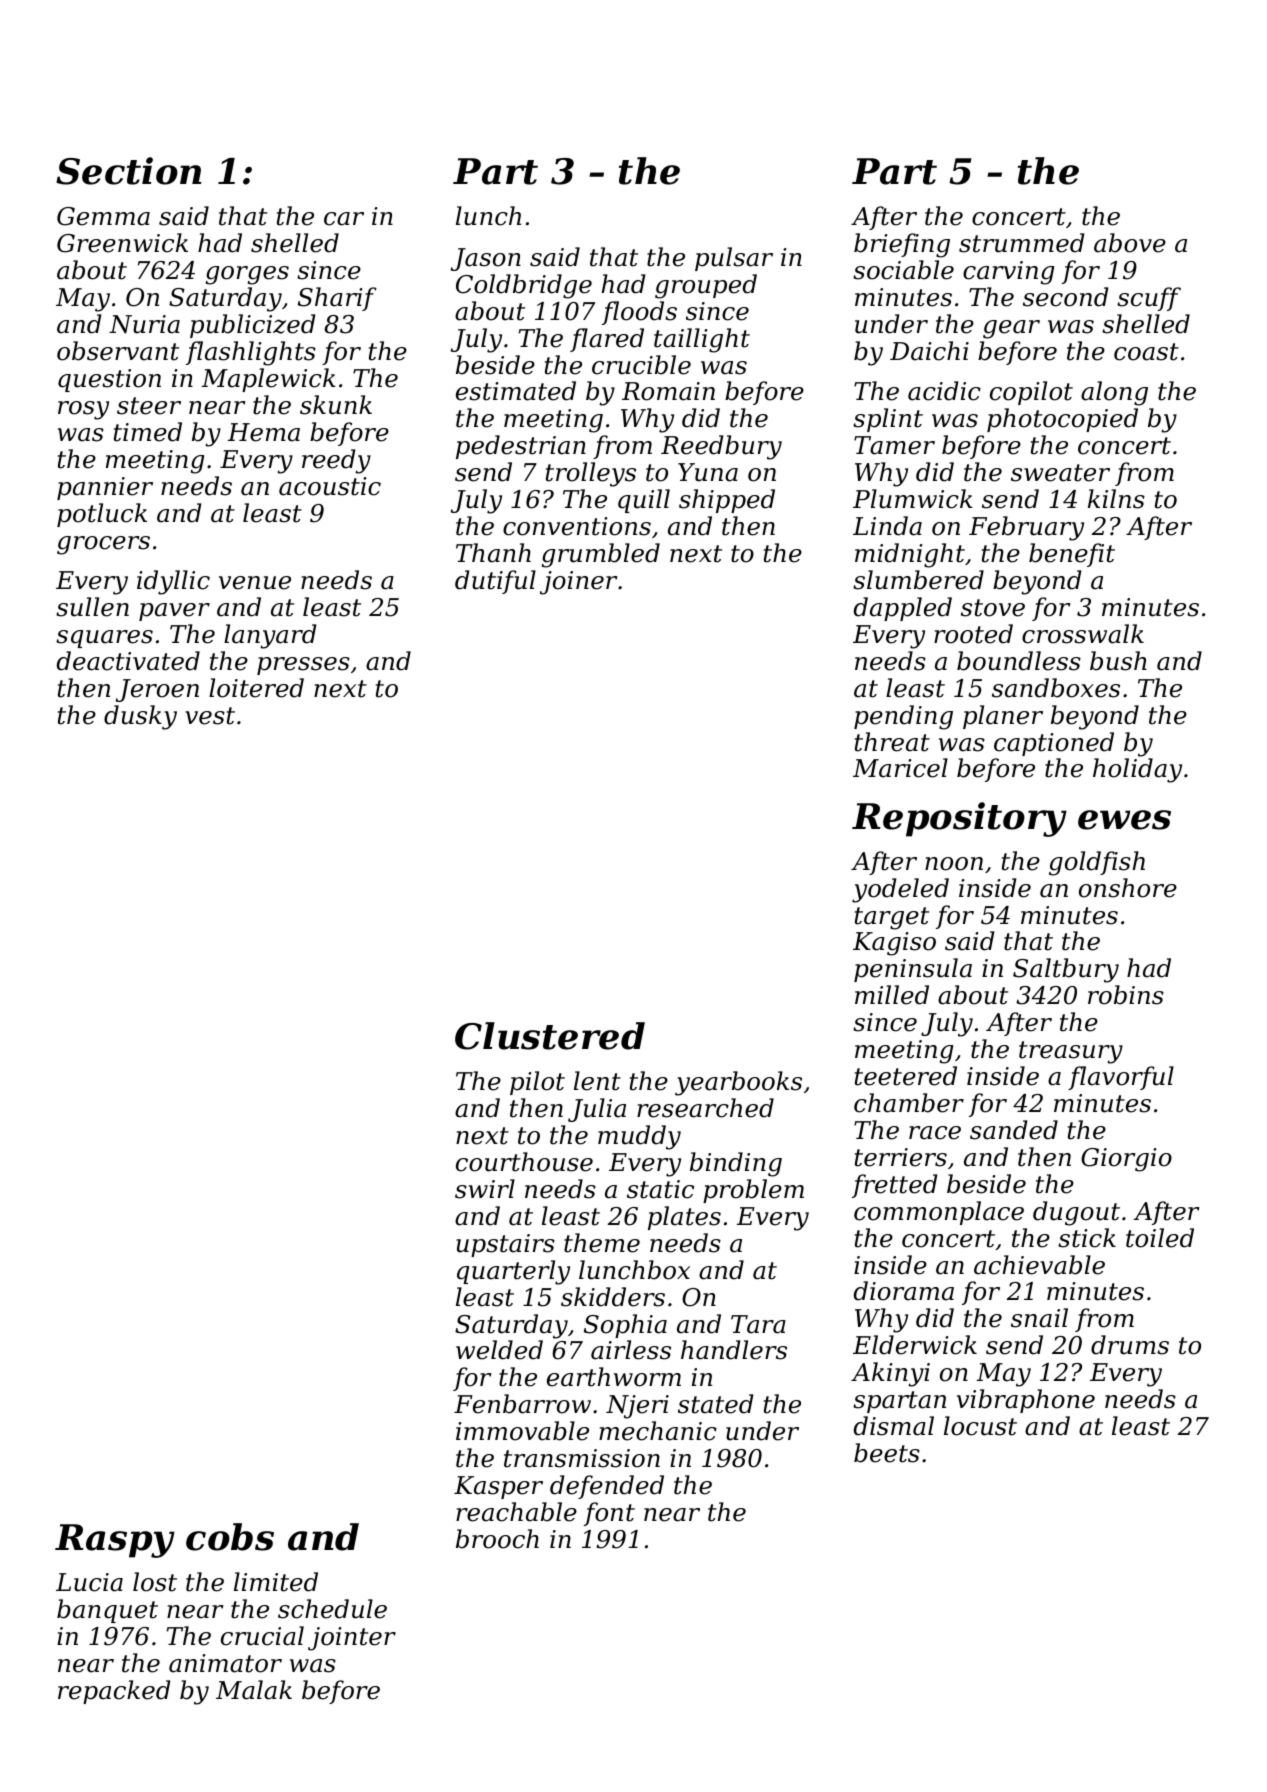 The image size is (1267, 1792). I want to click on swirl, so click(485, 1189).
